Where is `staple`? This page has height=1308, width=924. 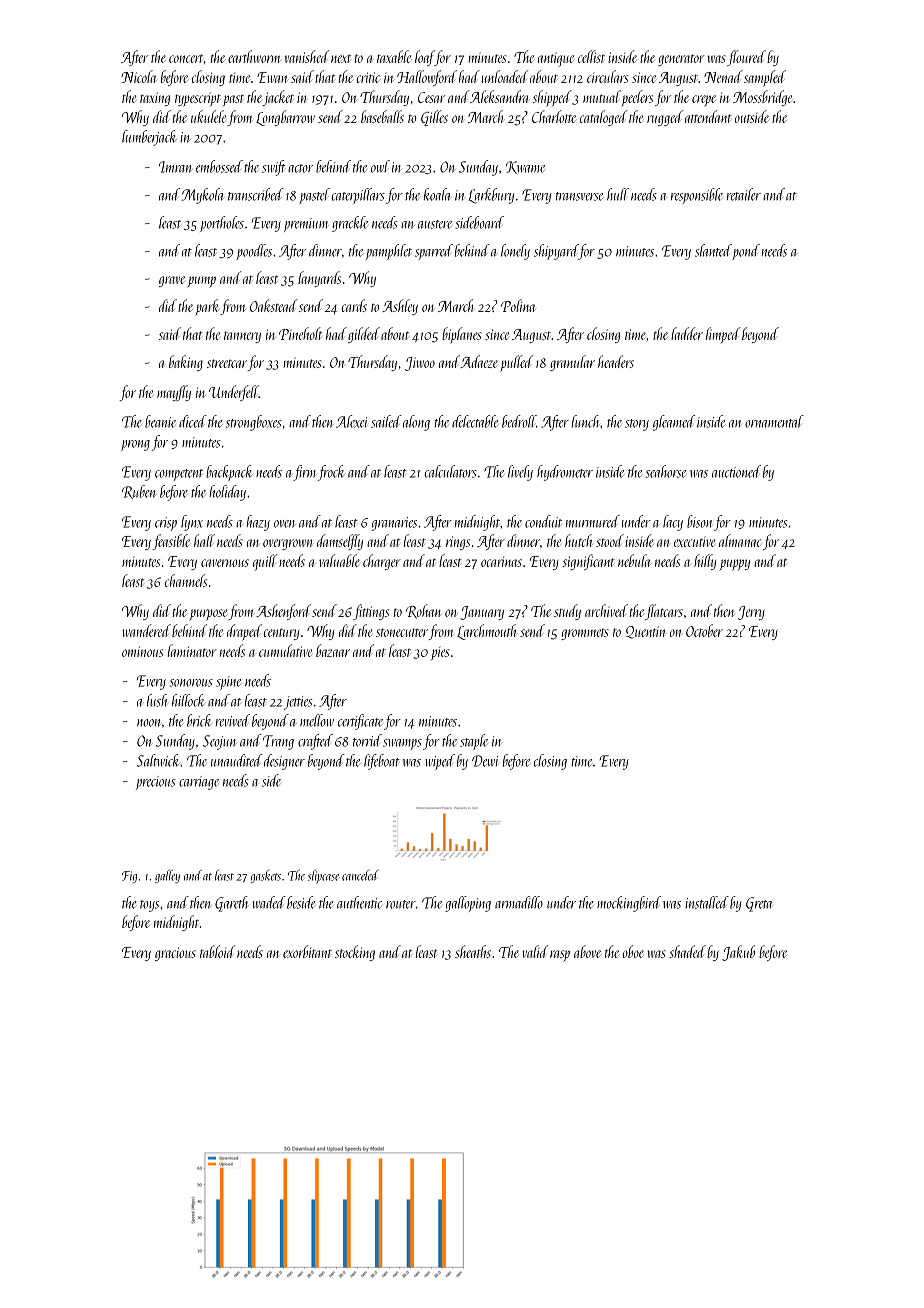
staple is located at coordinates (474, 742).
